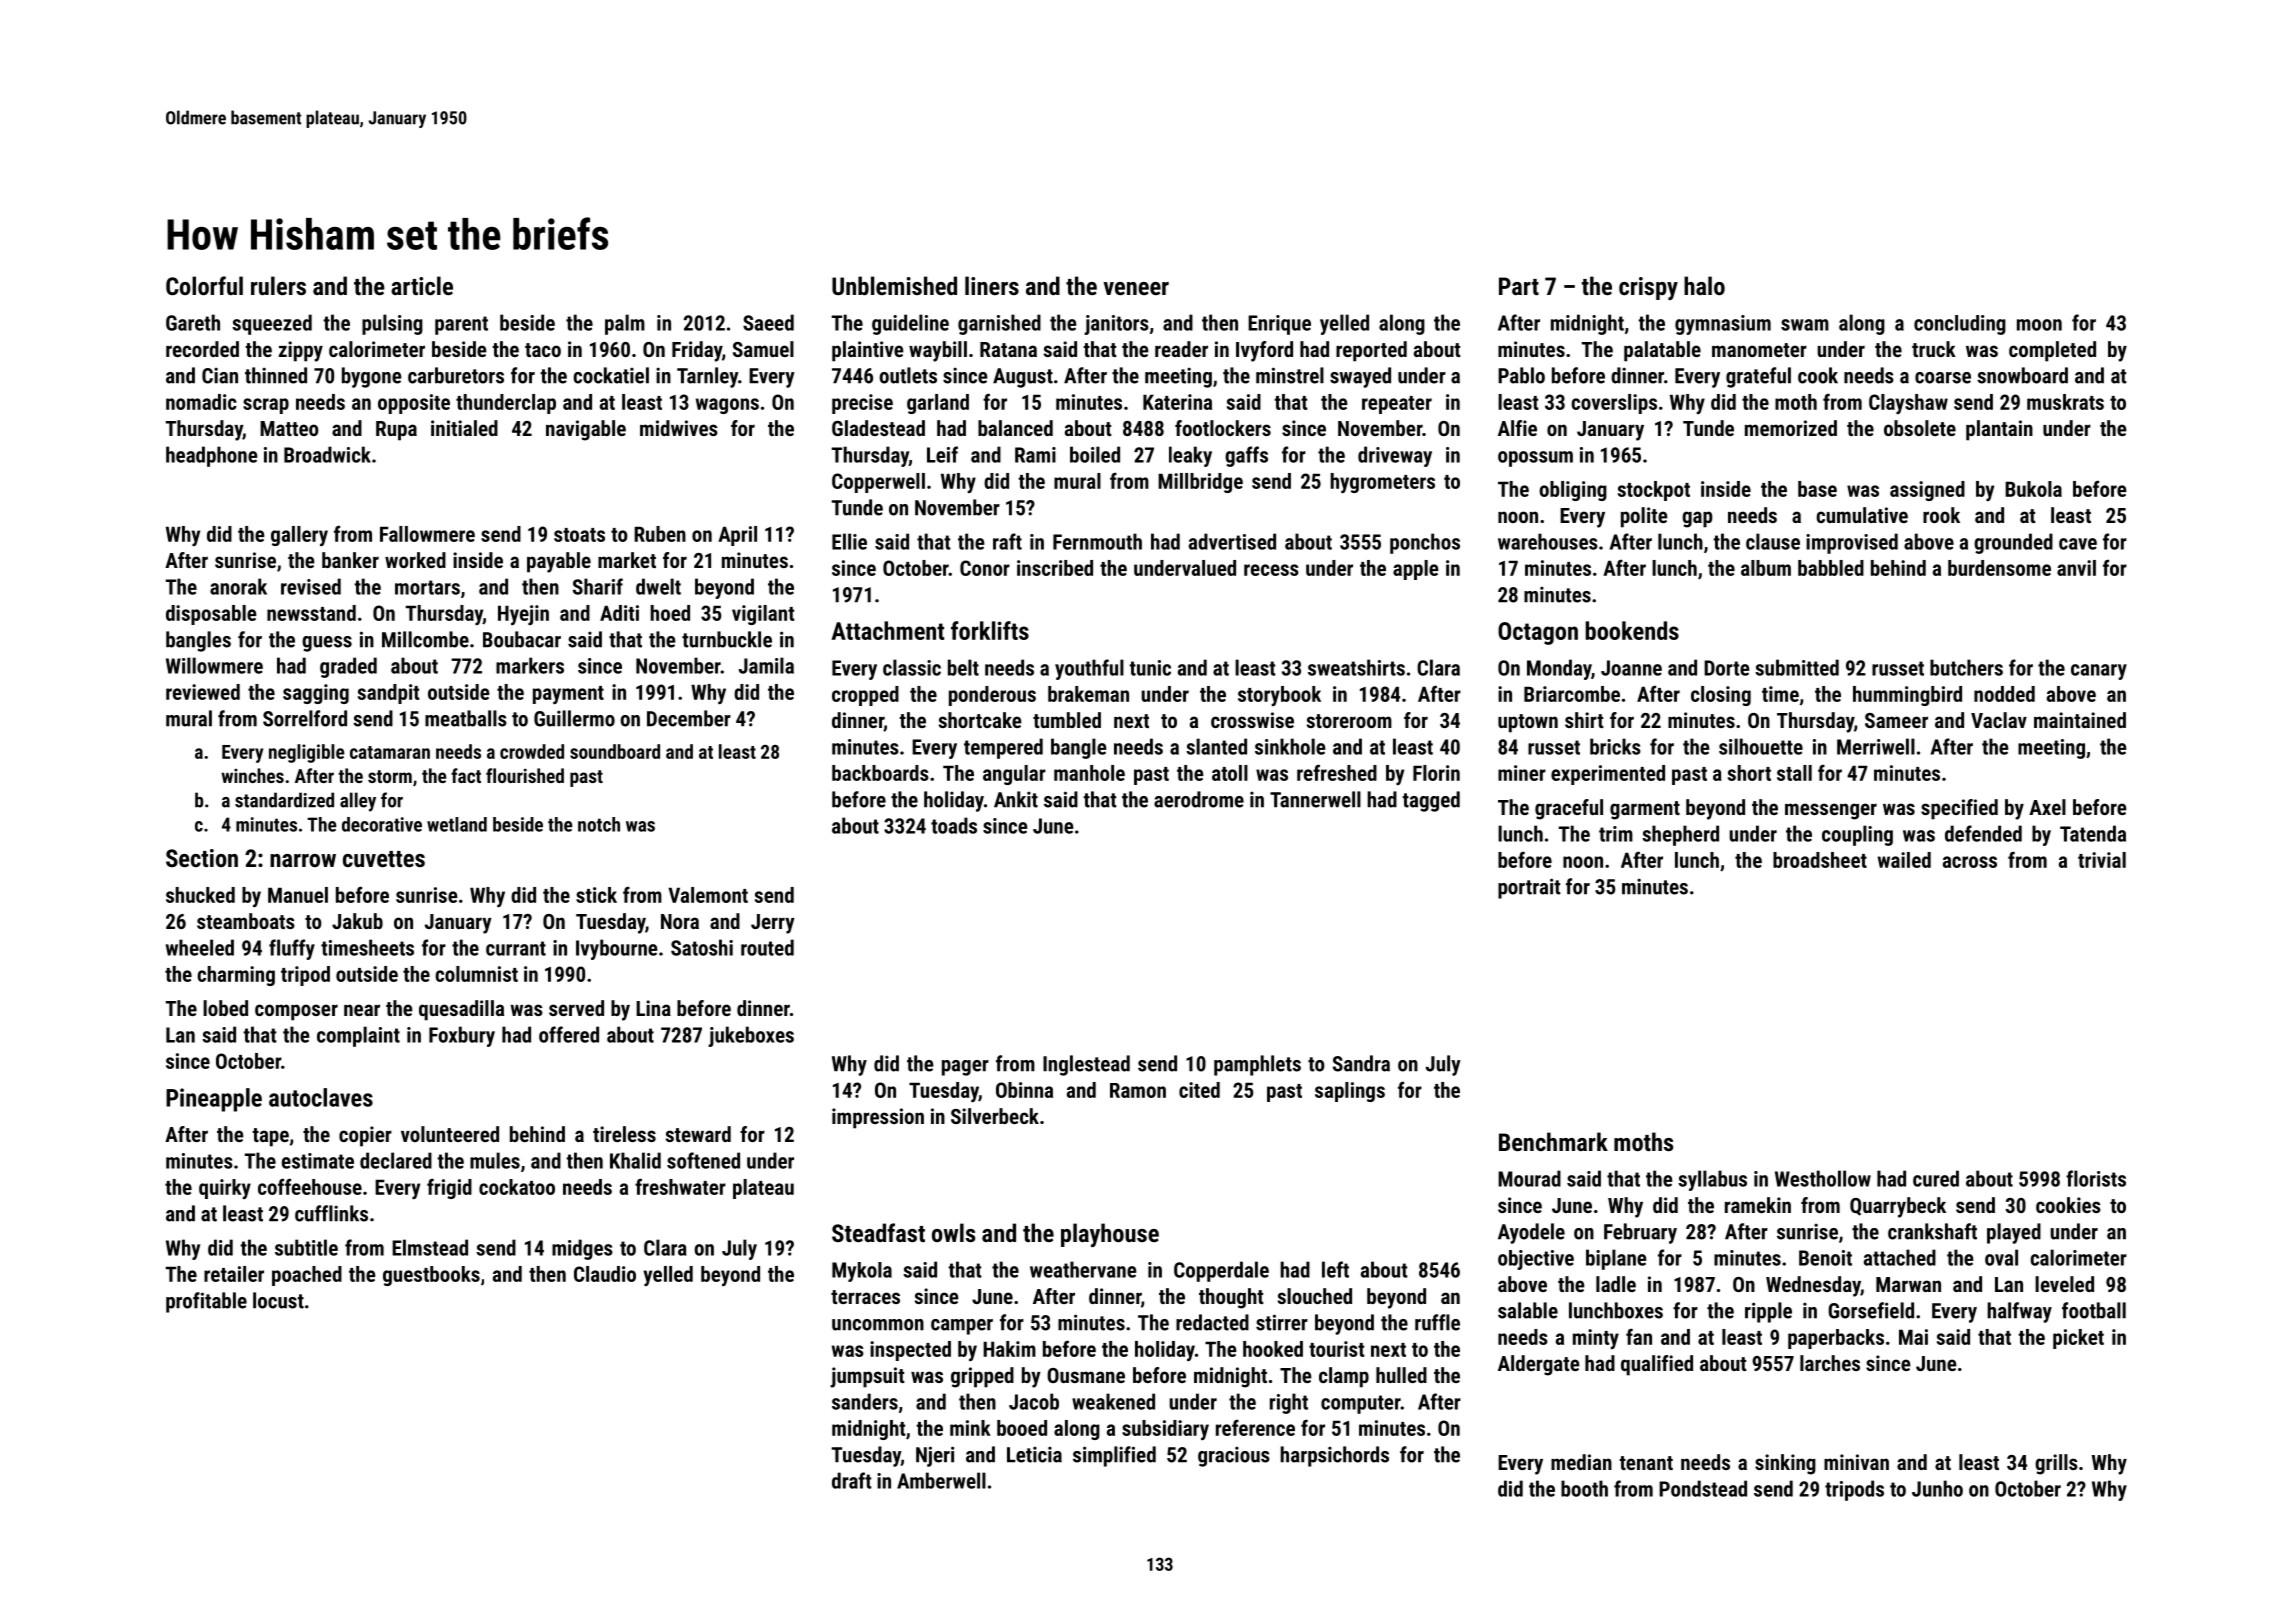 The image size is (2292, 1620). Describe the element at coordinates (1086, 1065) in the document. I see `Inglestead` at that location.
